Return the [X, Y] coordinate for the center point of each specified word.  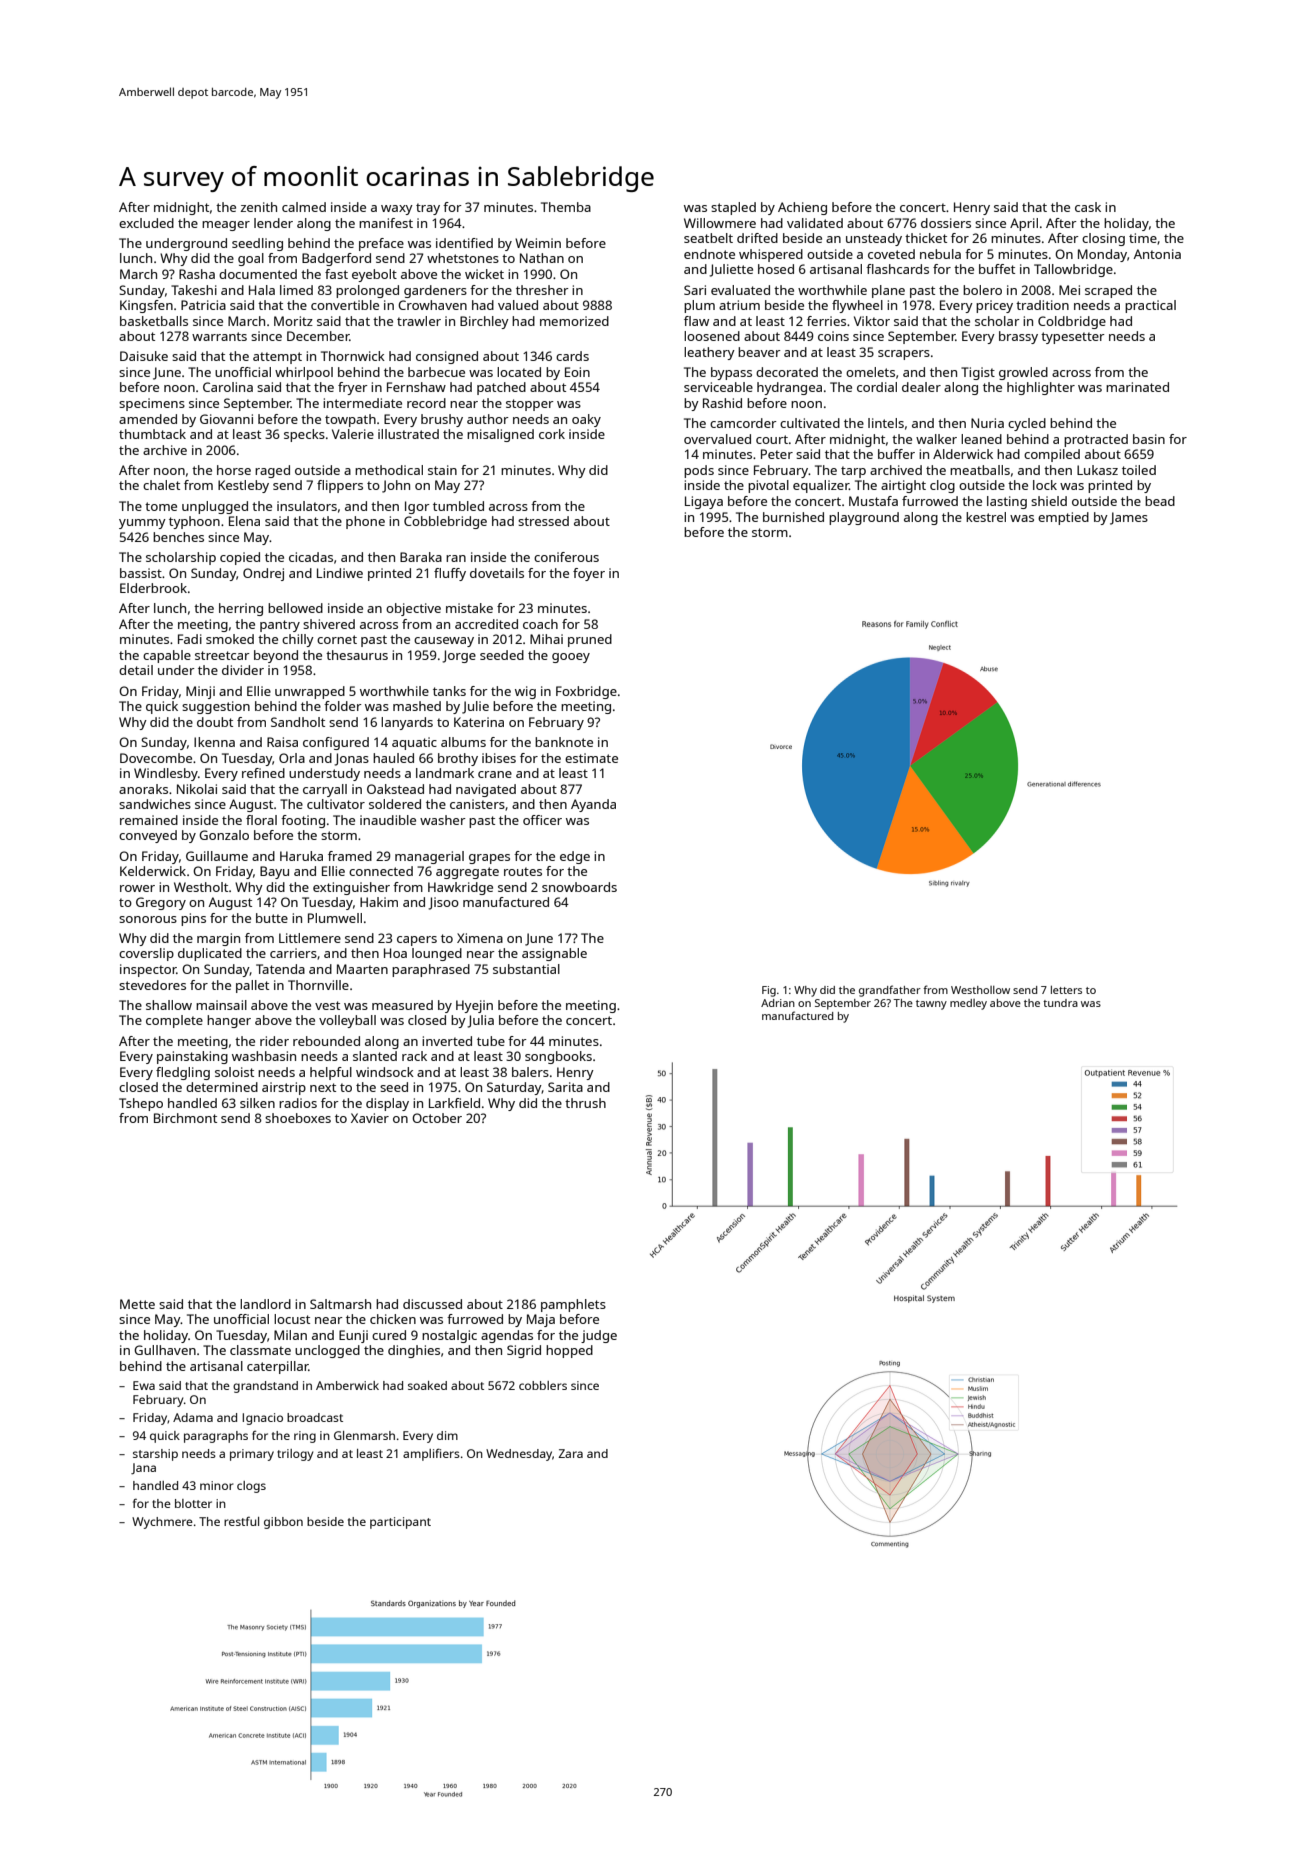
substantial [526, 969]
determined [222, 1087]
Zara [570, 1453]
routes [523, 871]
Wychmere [162, 1523]
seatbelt [708, 238]
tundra [1060, 1003]
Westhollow [980, 990]
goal [251, 259]
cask [1088, 207]
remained [149, 820]
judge [599, 1336]
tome [161, 506]
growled [1023, 373]
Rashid [722, 403]
